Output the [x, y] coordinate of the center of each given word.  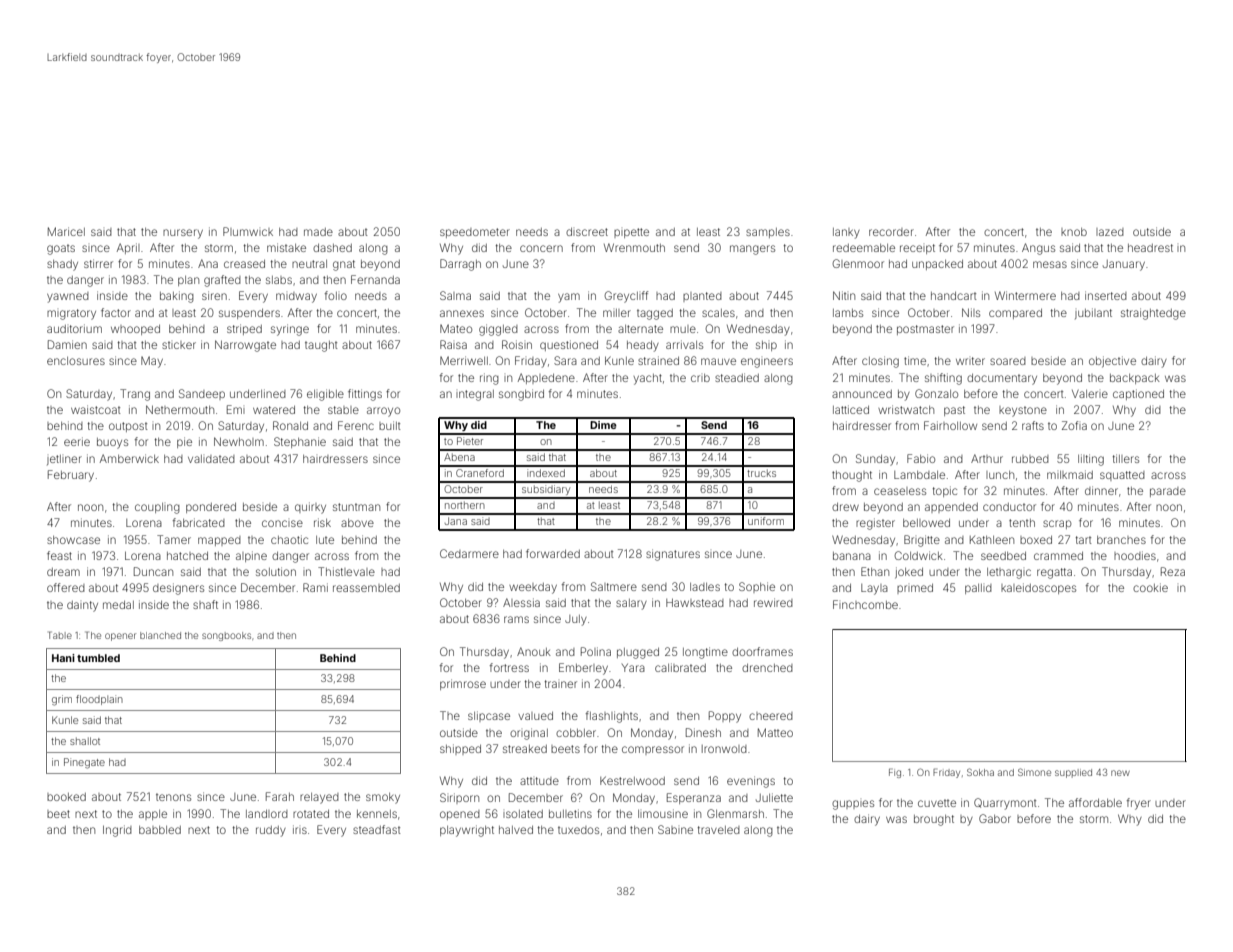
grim [62, 700]
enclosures [76, 361]
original [529, 734]
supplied [1073, 773]
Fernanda [375, 279]
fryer [1139, 804]
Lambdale [919, 475]
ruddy [271, 831]
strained [658, 360]
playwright [467, 831]
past [954, 411]
